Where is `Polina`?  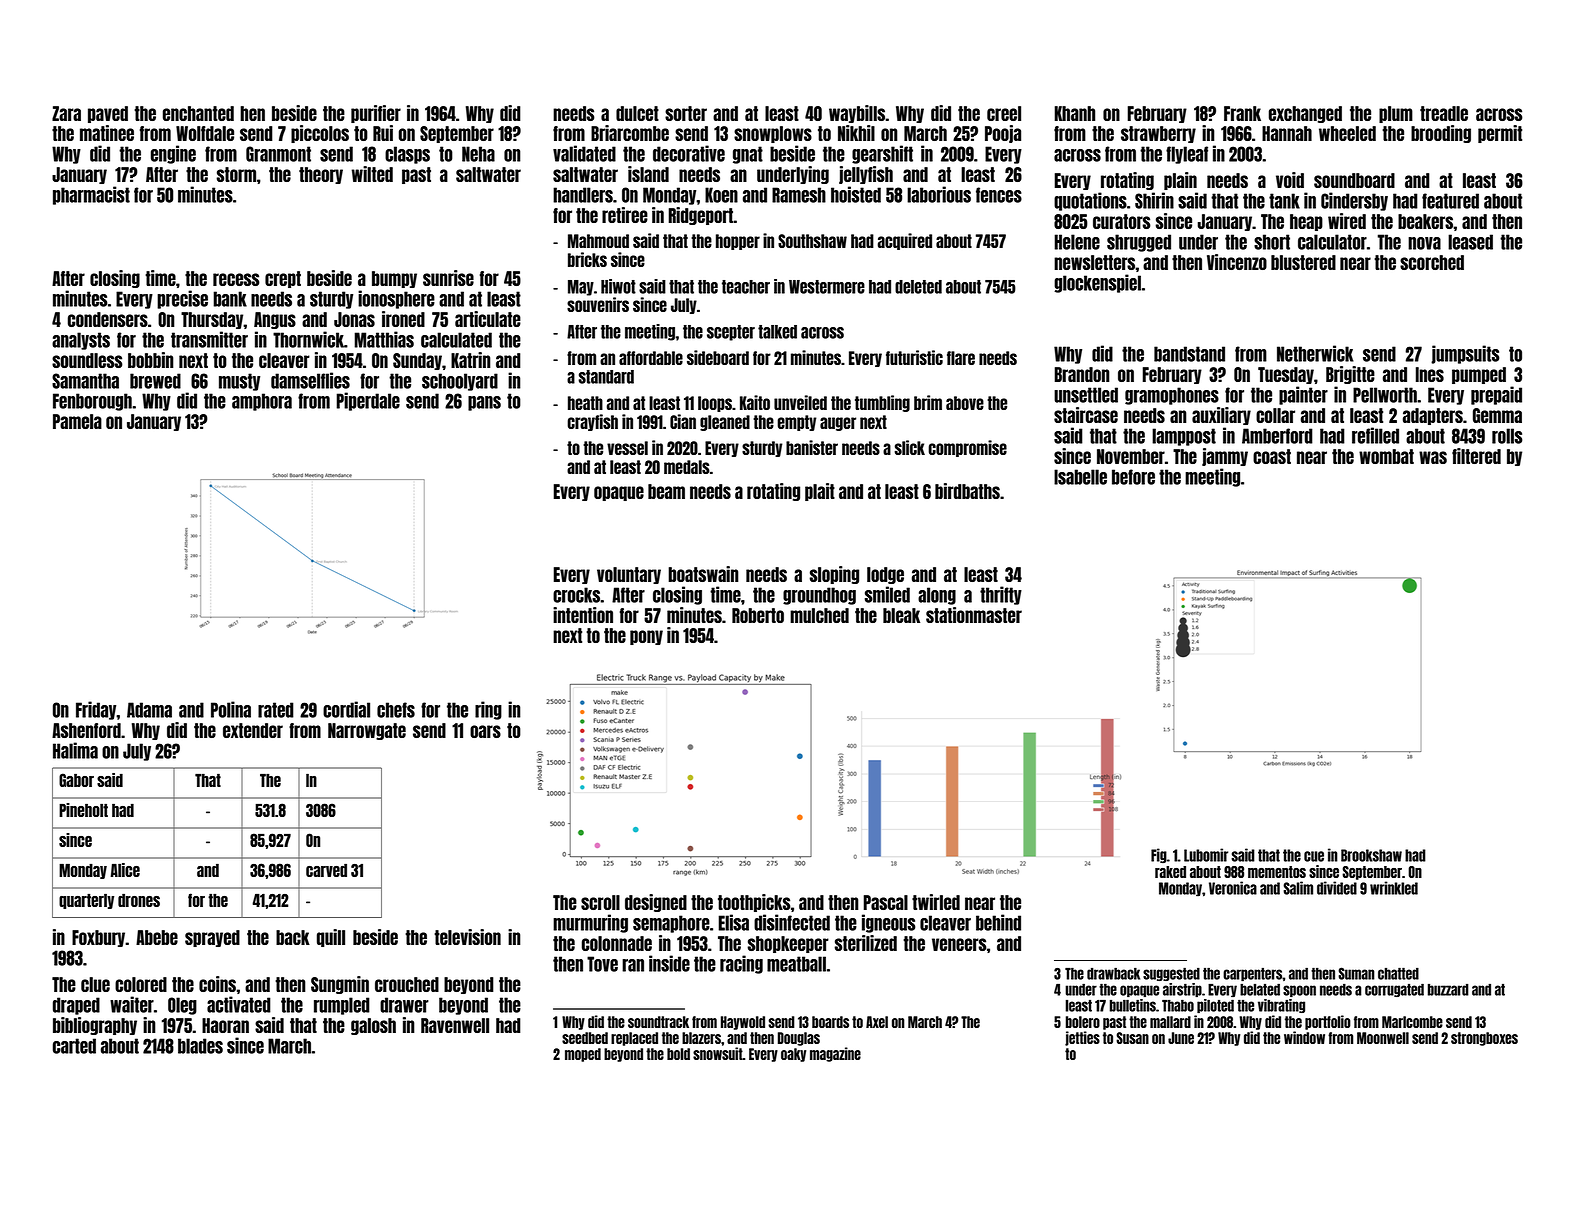
Polina is located at coordinates (231, 709).
